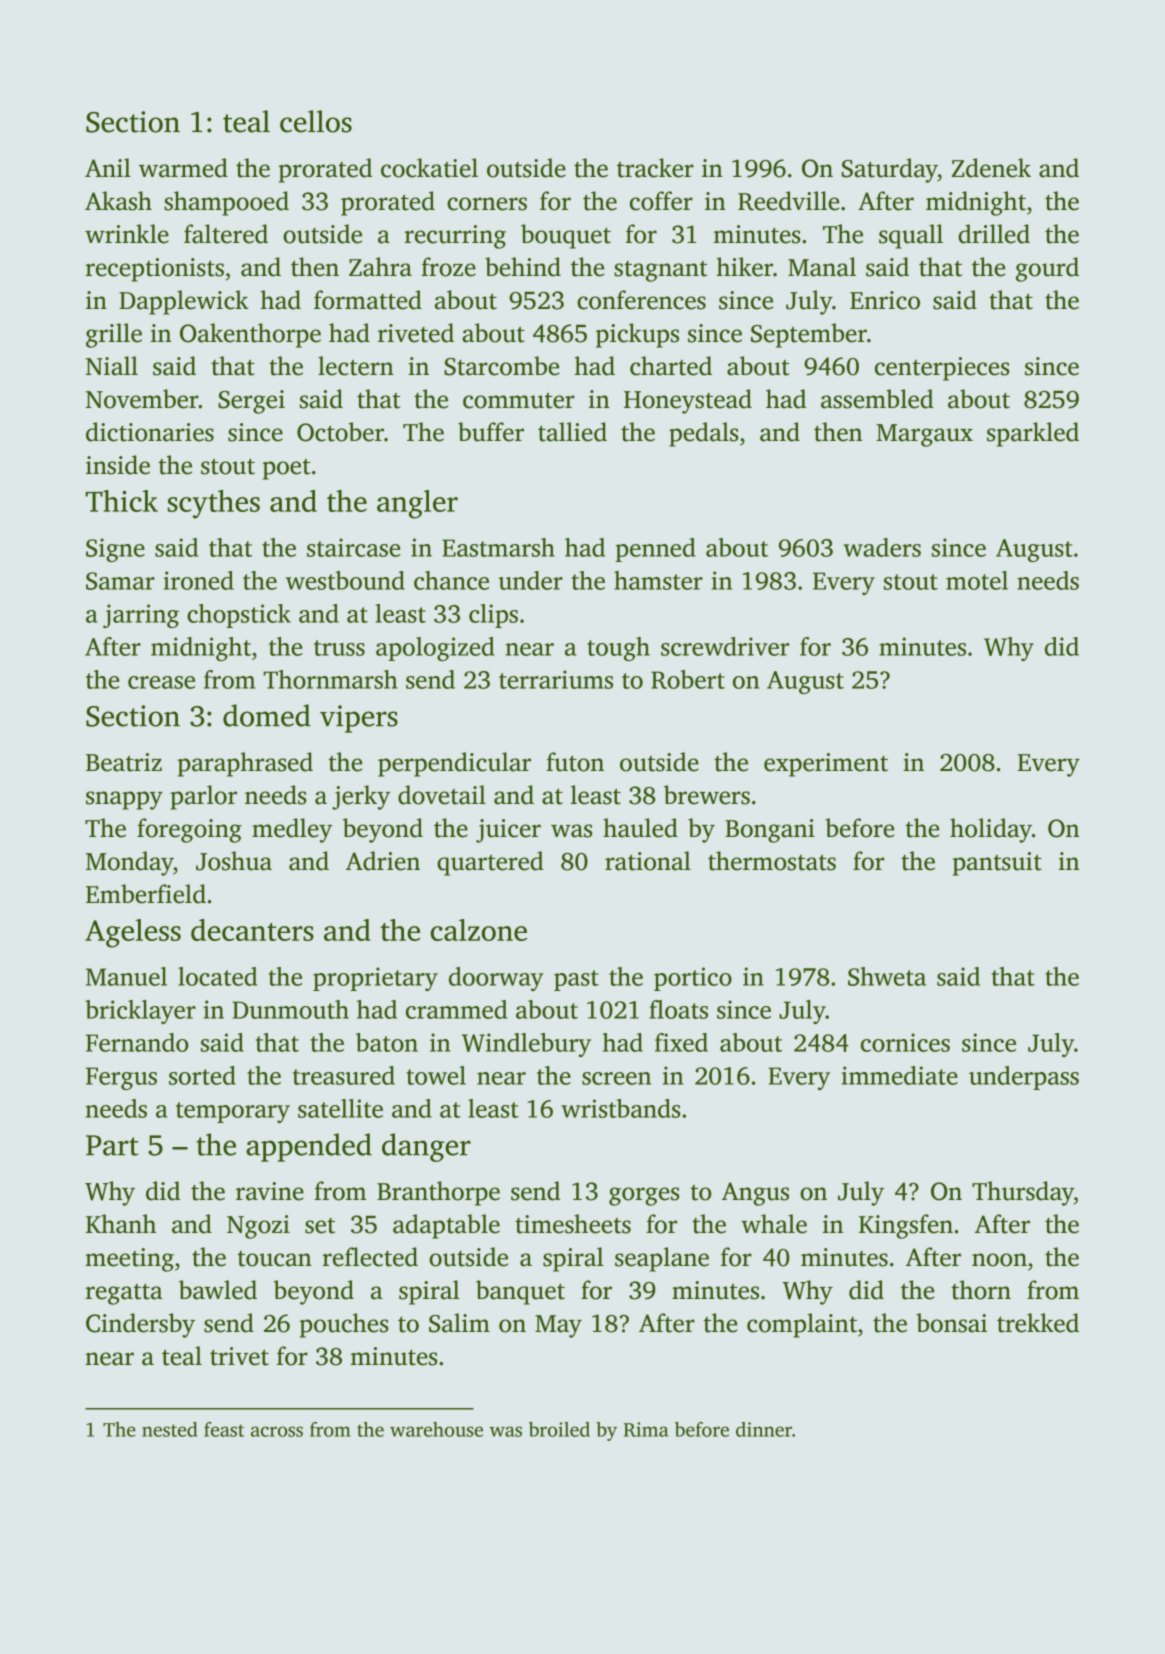 This screenshot has height=1654, width=1165. What do you see at coordinates (250, 335) in the screenshot?
I see `Oakenthorpe` at bounding box center [250, 335].
